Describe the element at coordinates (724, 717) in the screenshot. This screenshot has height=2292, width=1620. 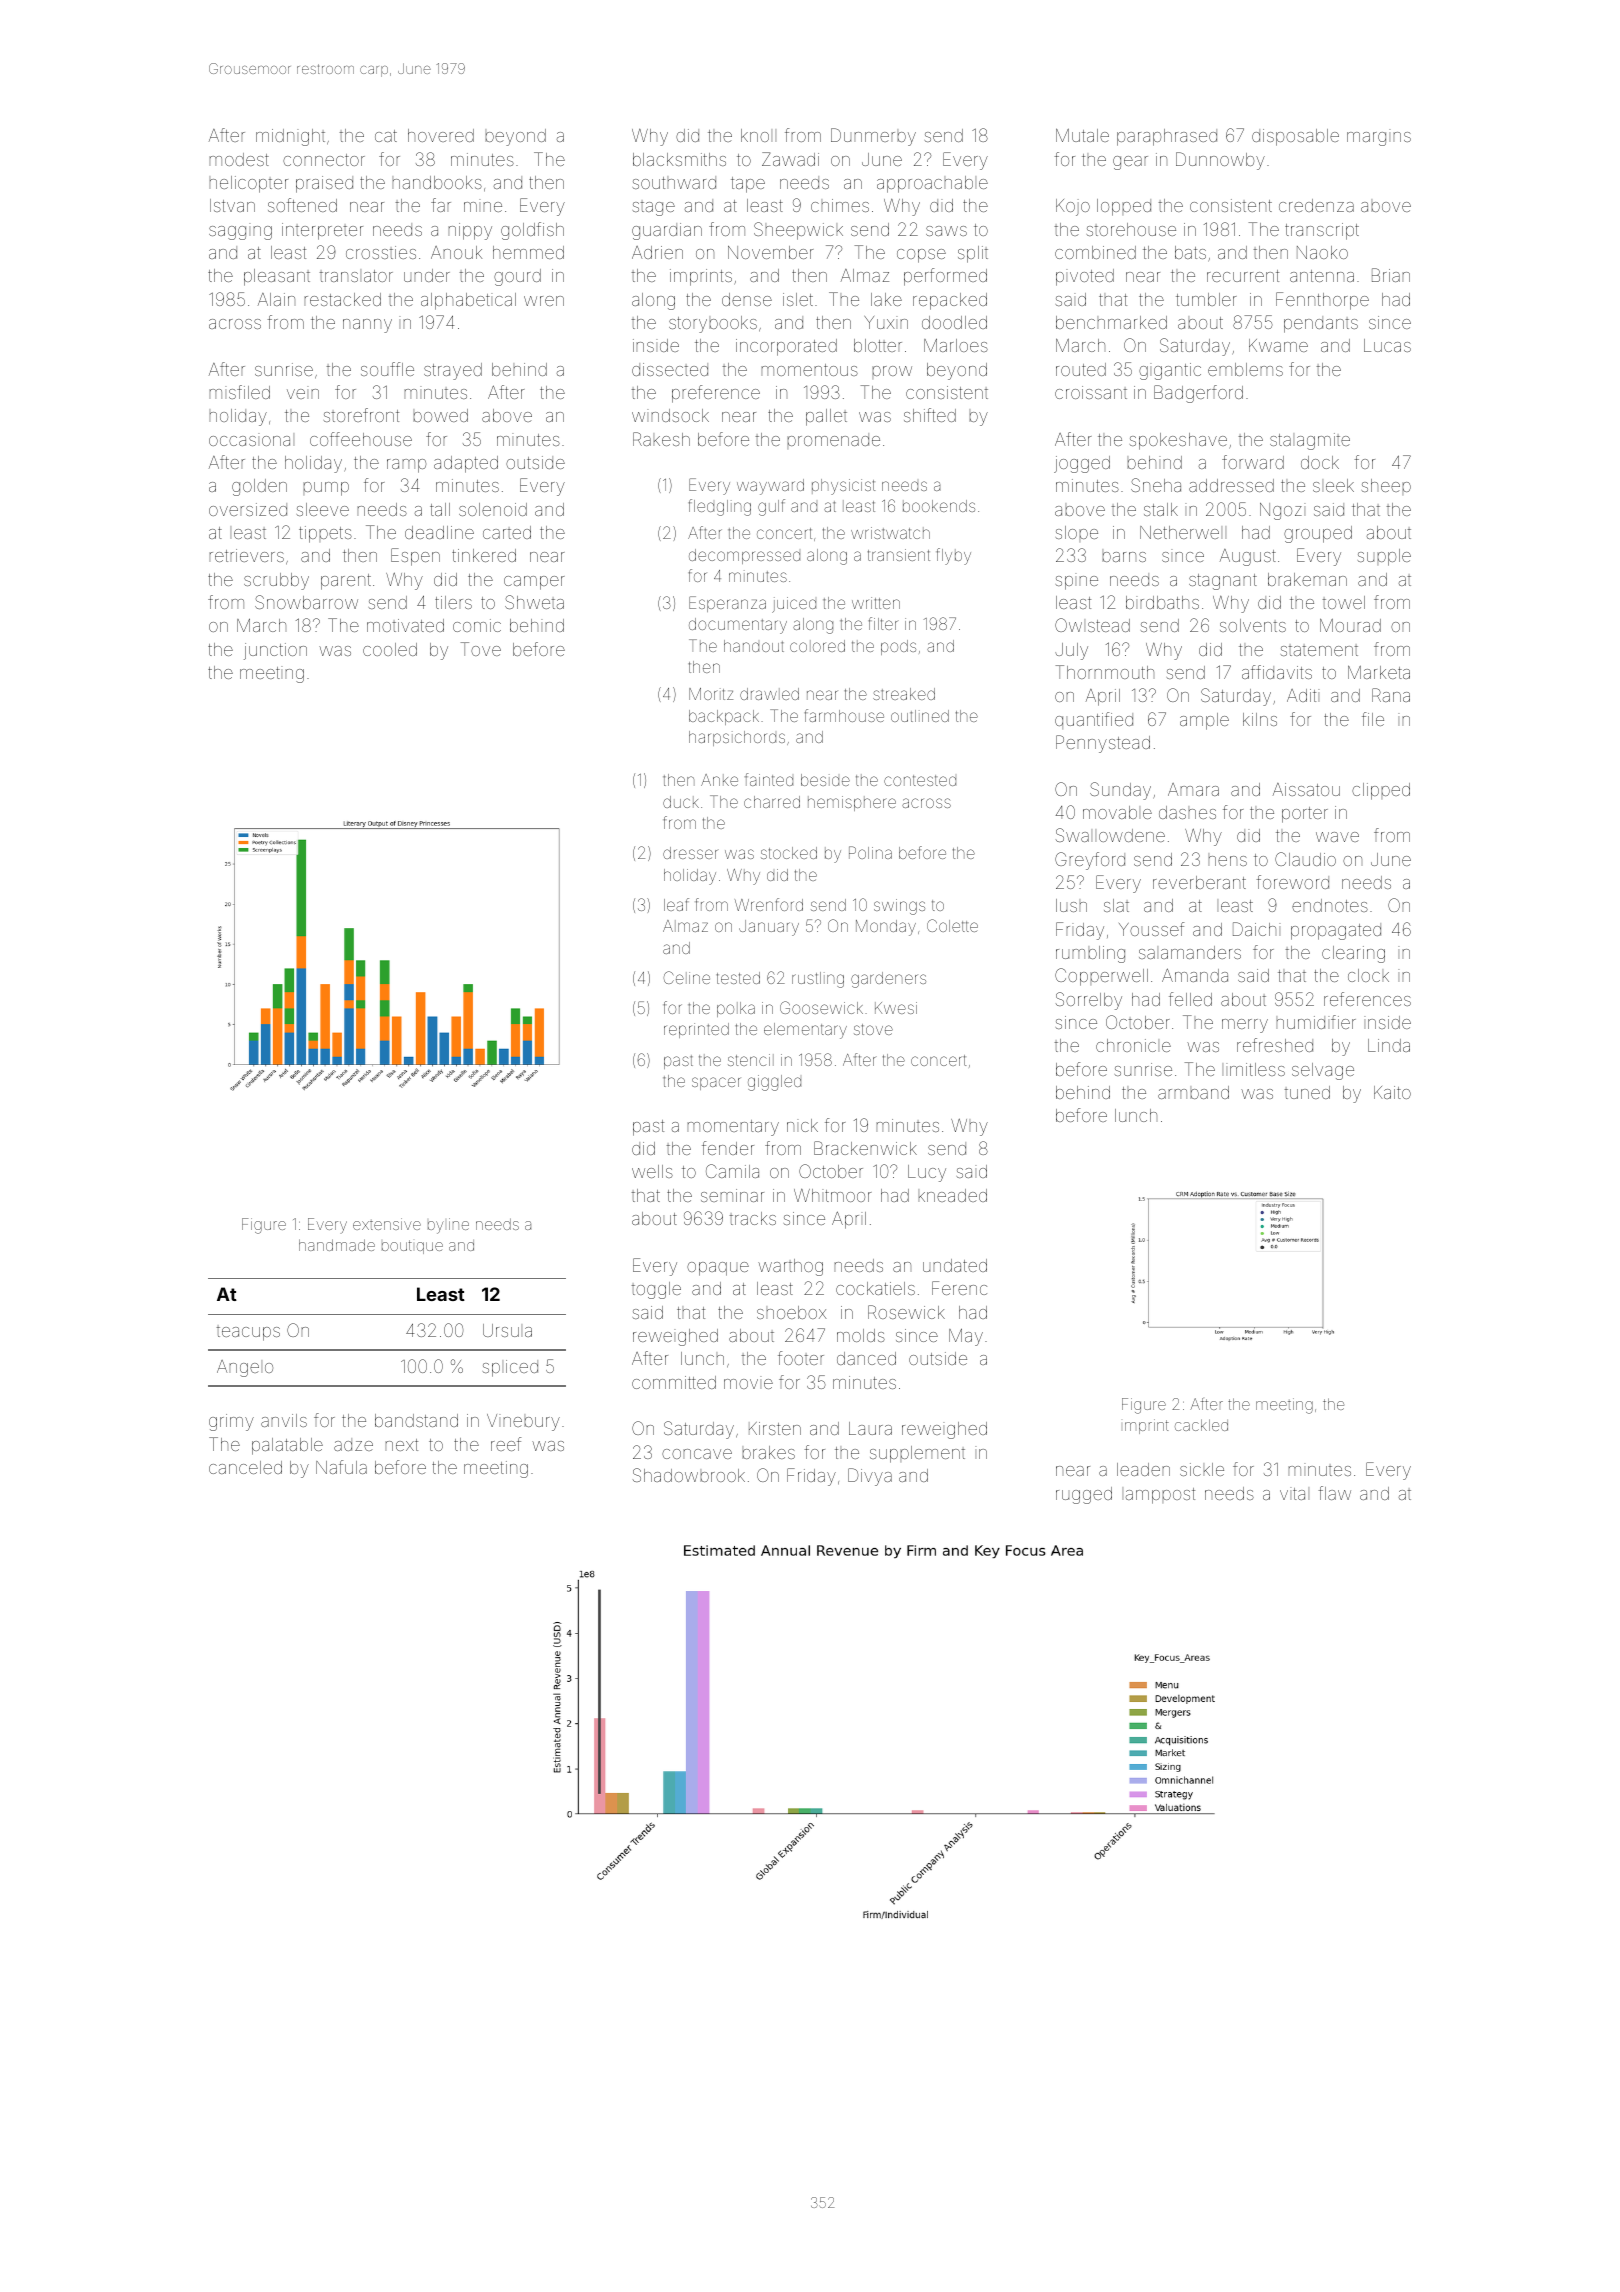
I see `backpack` at that location.
